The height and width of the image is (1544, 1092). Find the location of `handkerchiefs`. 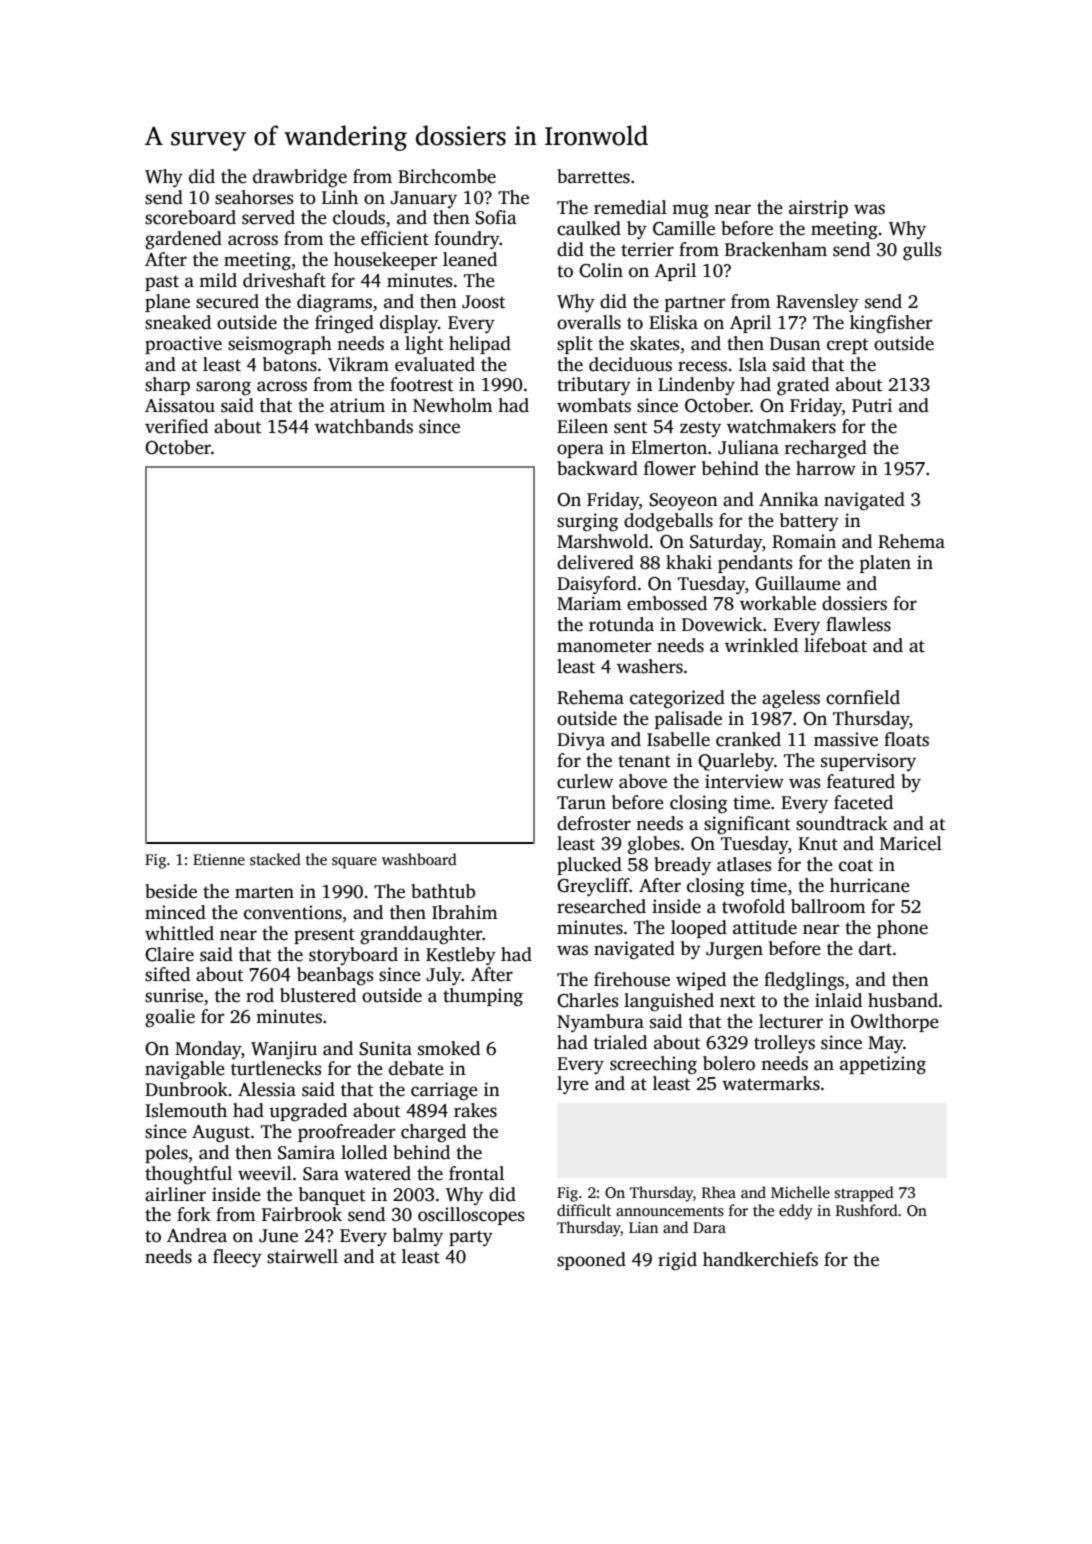

handkerchiefs is located at coordinates (760, 1259).
